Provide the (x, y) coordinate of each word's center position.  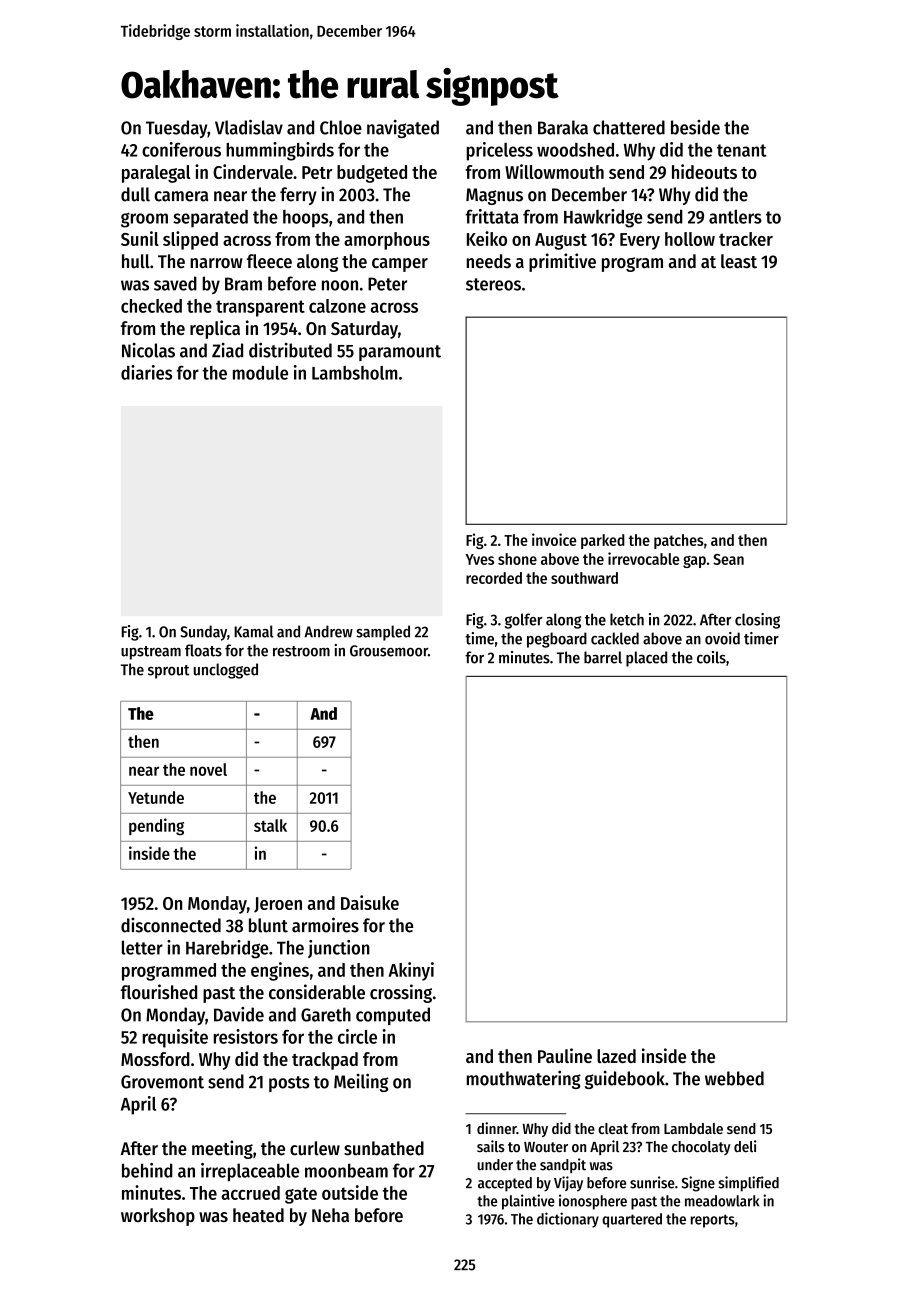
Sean (728, 559)
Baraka (563, 127)
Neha (330, 1215)
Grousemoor (389, 651)
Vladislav (249, 127)
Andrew (328, 631)
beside (695, 127)
